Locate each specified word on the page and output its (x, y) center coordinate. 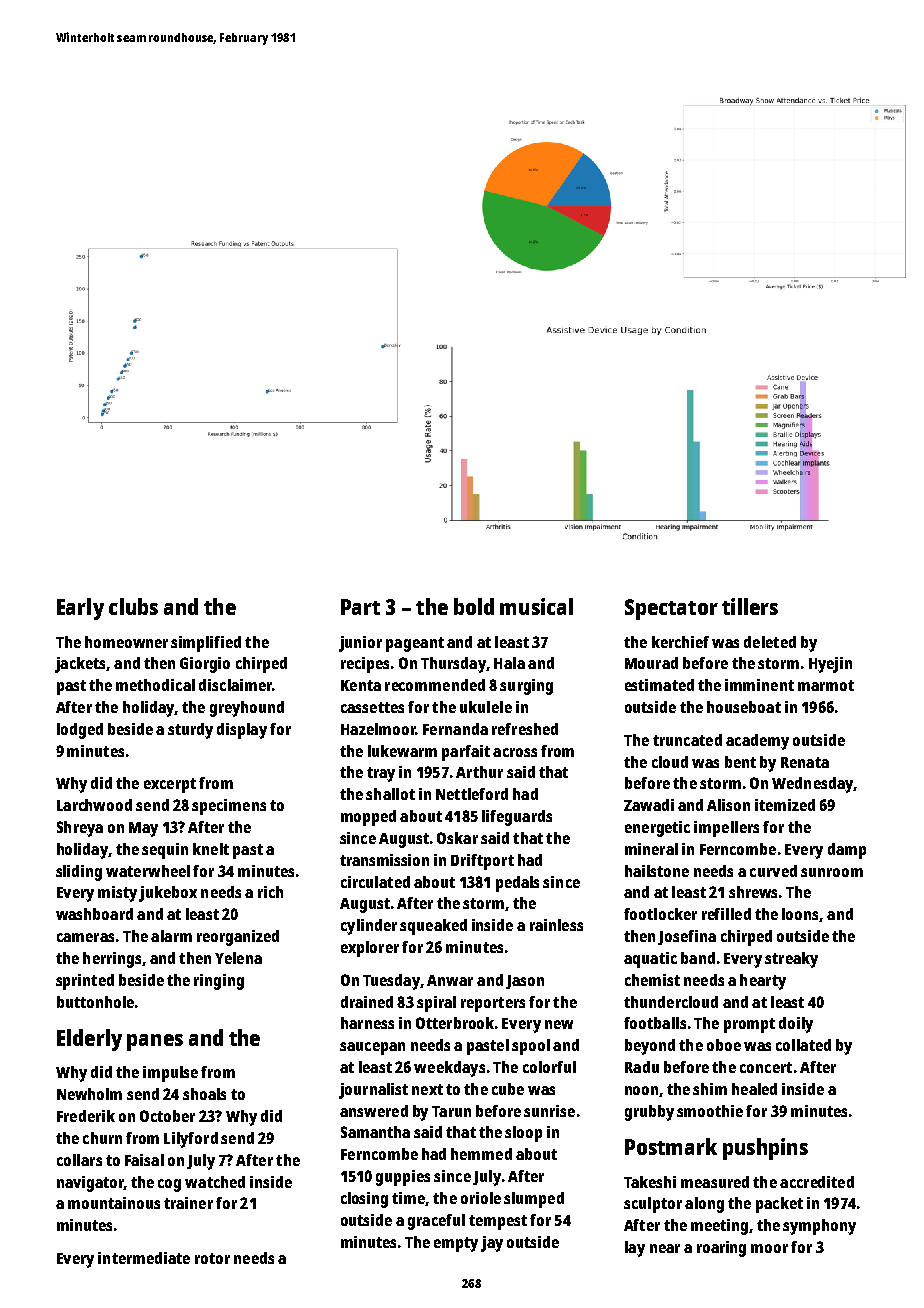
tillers (750, 606)
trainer (188, 1203)
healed (754, 1089)
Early (80, 609)
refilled (726, 914)
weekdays (449, 1069)
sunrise (549, 1111)
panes (155, 1042)
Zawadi (649, 805)
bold (474, 606)
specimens (229, 807)
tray (381, 774)
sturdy (190, 731)
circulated (375, 882)
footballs (655, 1023)
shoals (204, 1094)
